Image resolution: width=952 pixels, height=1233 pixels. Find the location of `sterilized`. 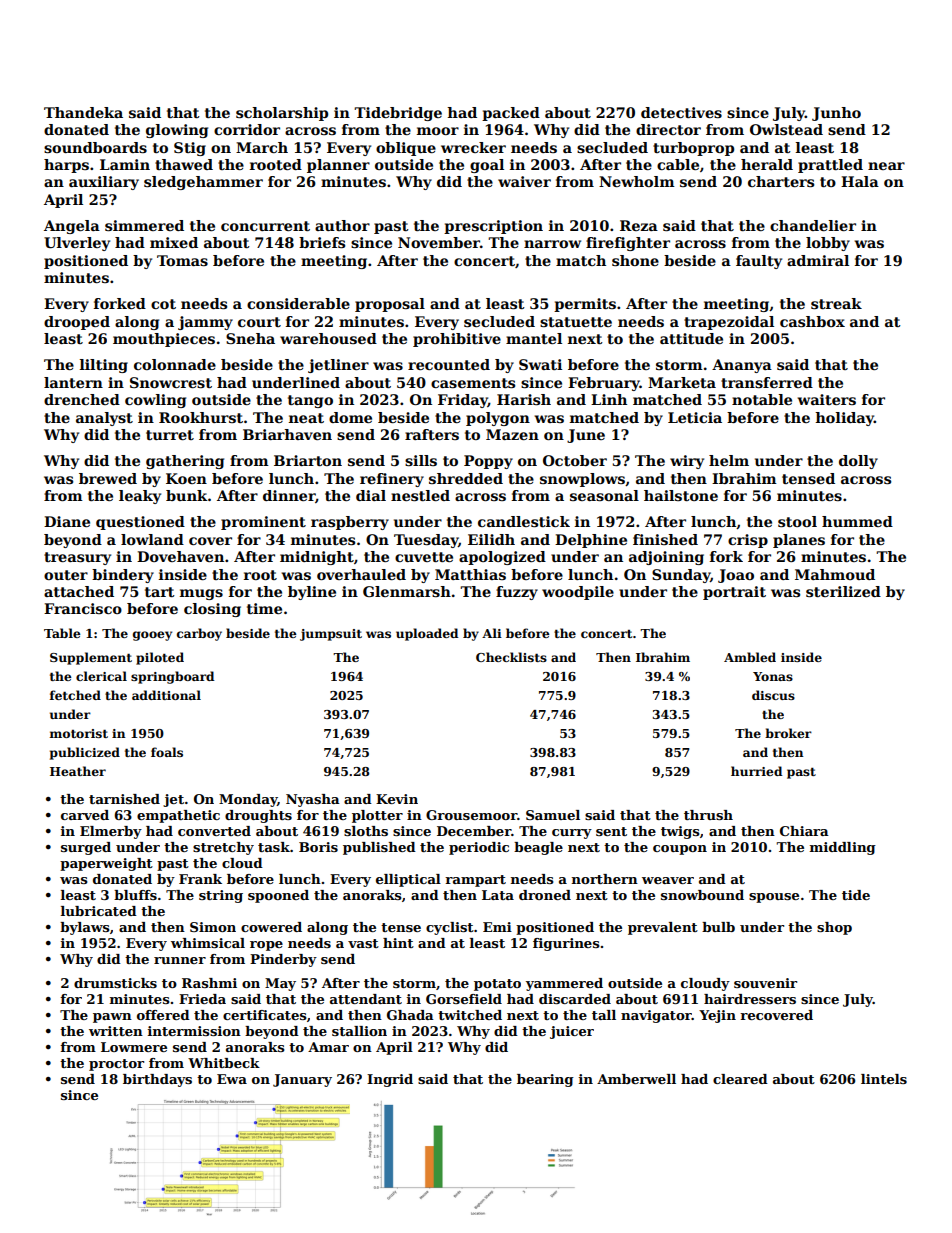

sterilized is located at coordinates (843, 591).
